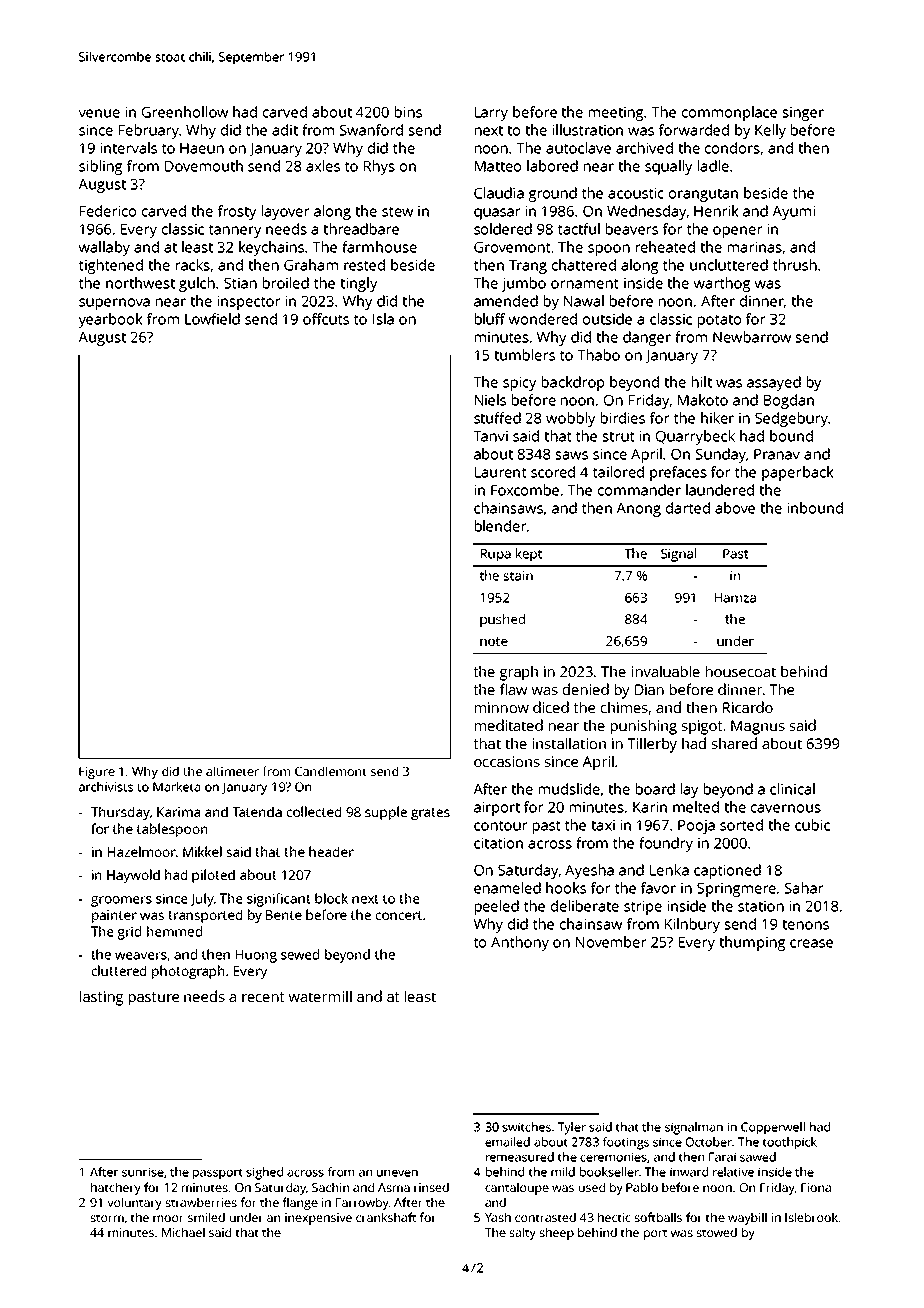 The width and height of the document is (924, 1308). I want to click on Larry, so click(491, 114).
